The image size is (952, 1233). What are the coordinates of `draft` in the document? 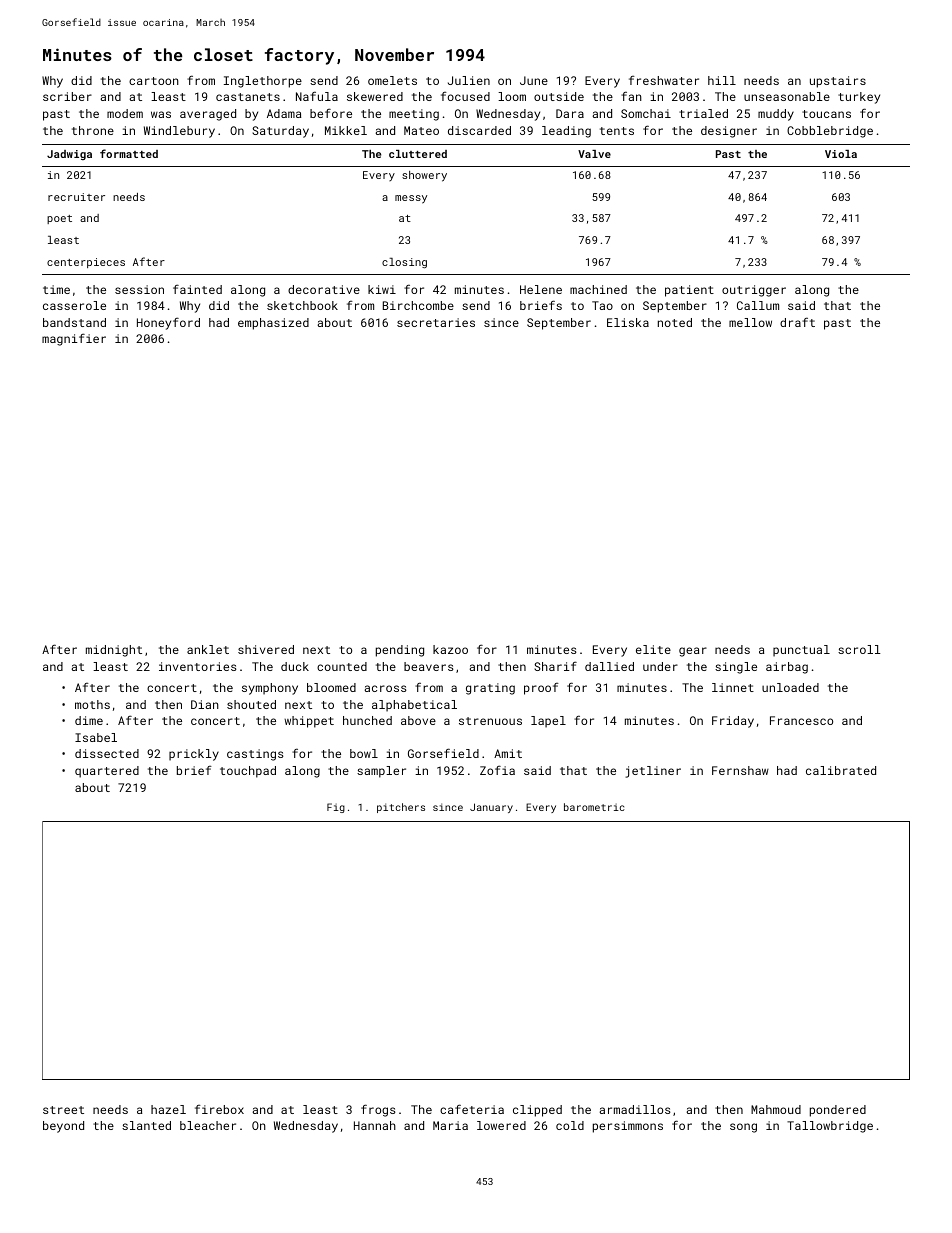 It's located at (797, 322).
